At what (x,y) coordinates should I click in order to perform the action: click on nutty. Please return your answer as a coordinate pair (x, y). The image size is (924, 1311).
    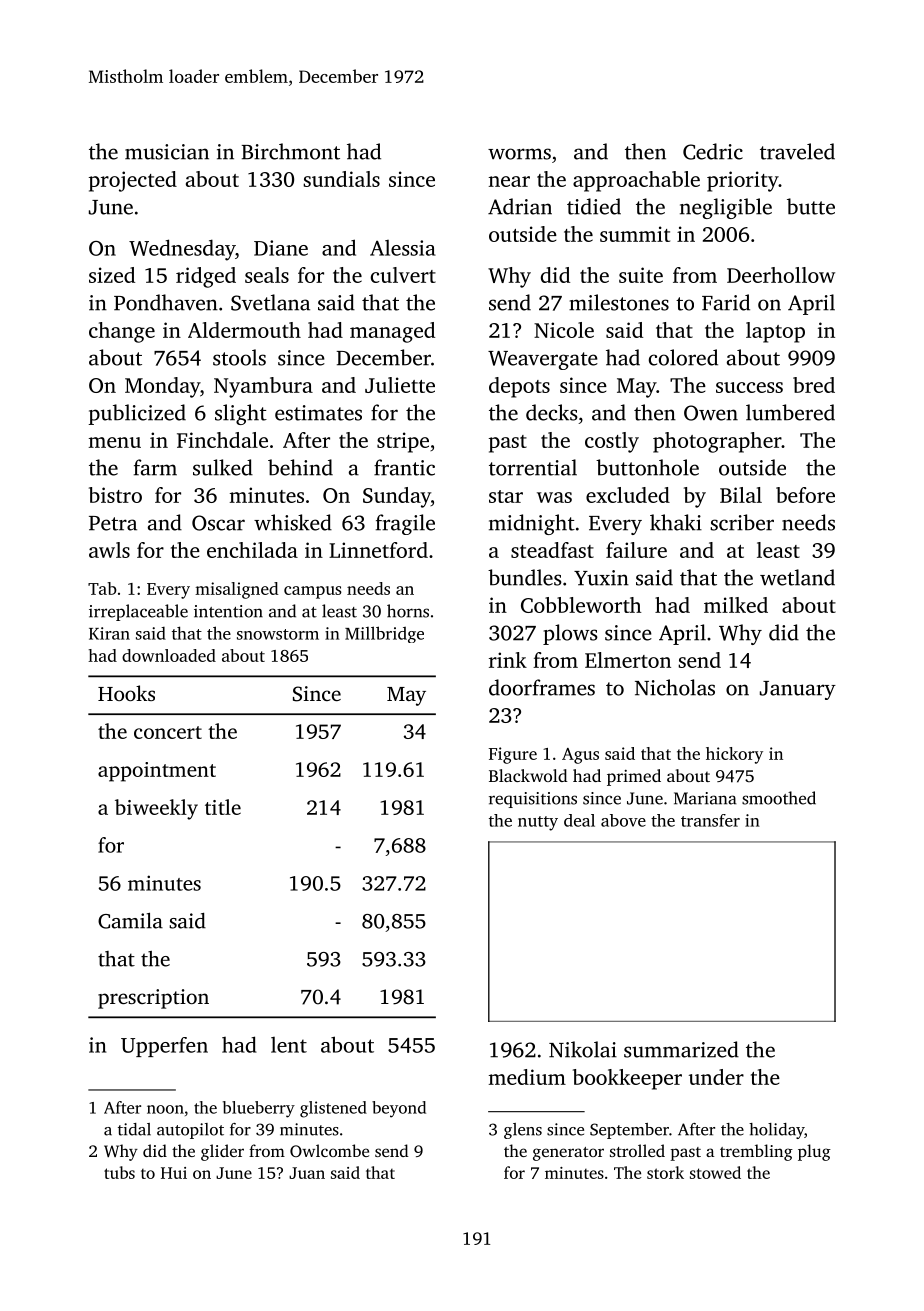
    Looking at the image, I should click on (538, 823).
